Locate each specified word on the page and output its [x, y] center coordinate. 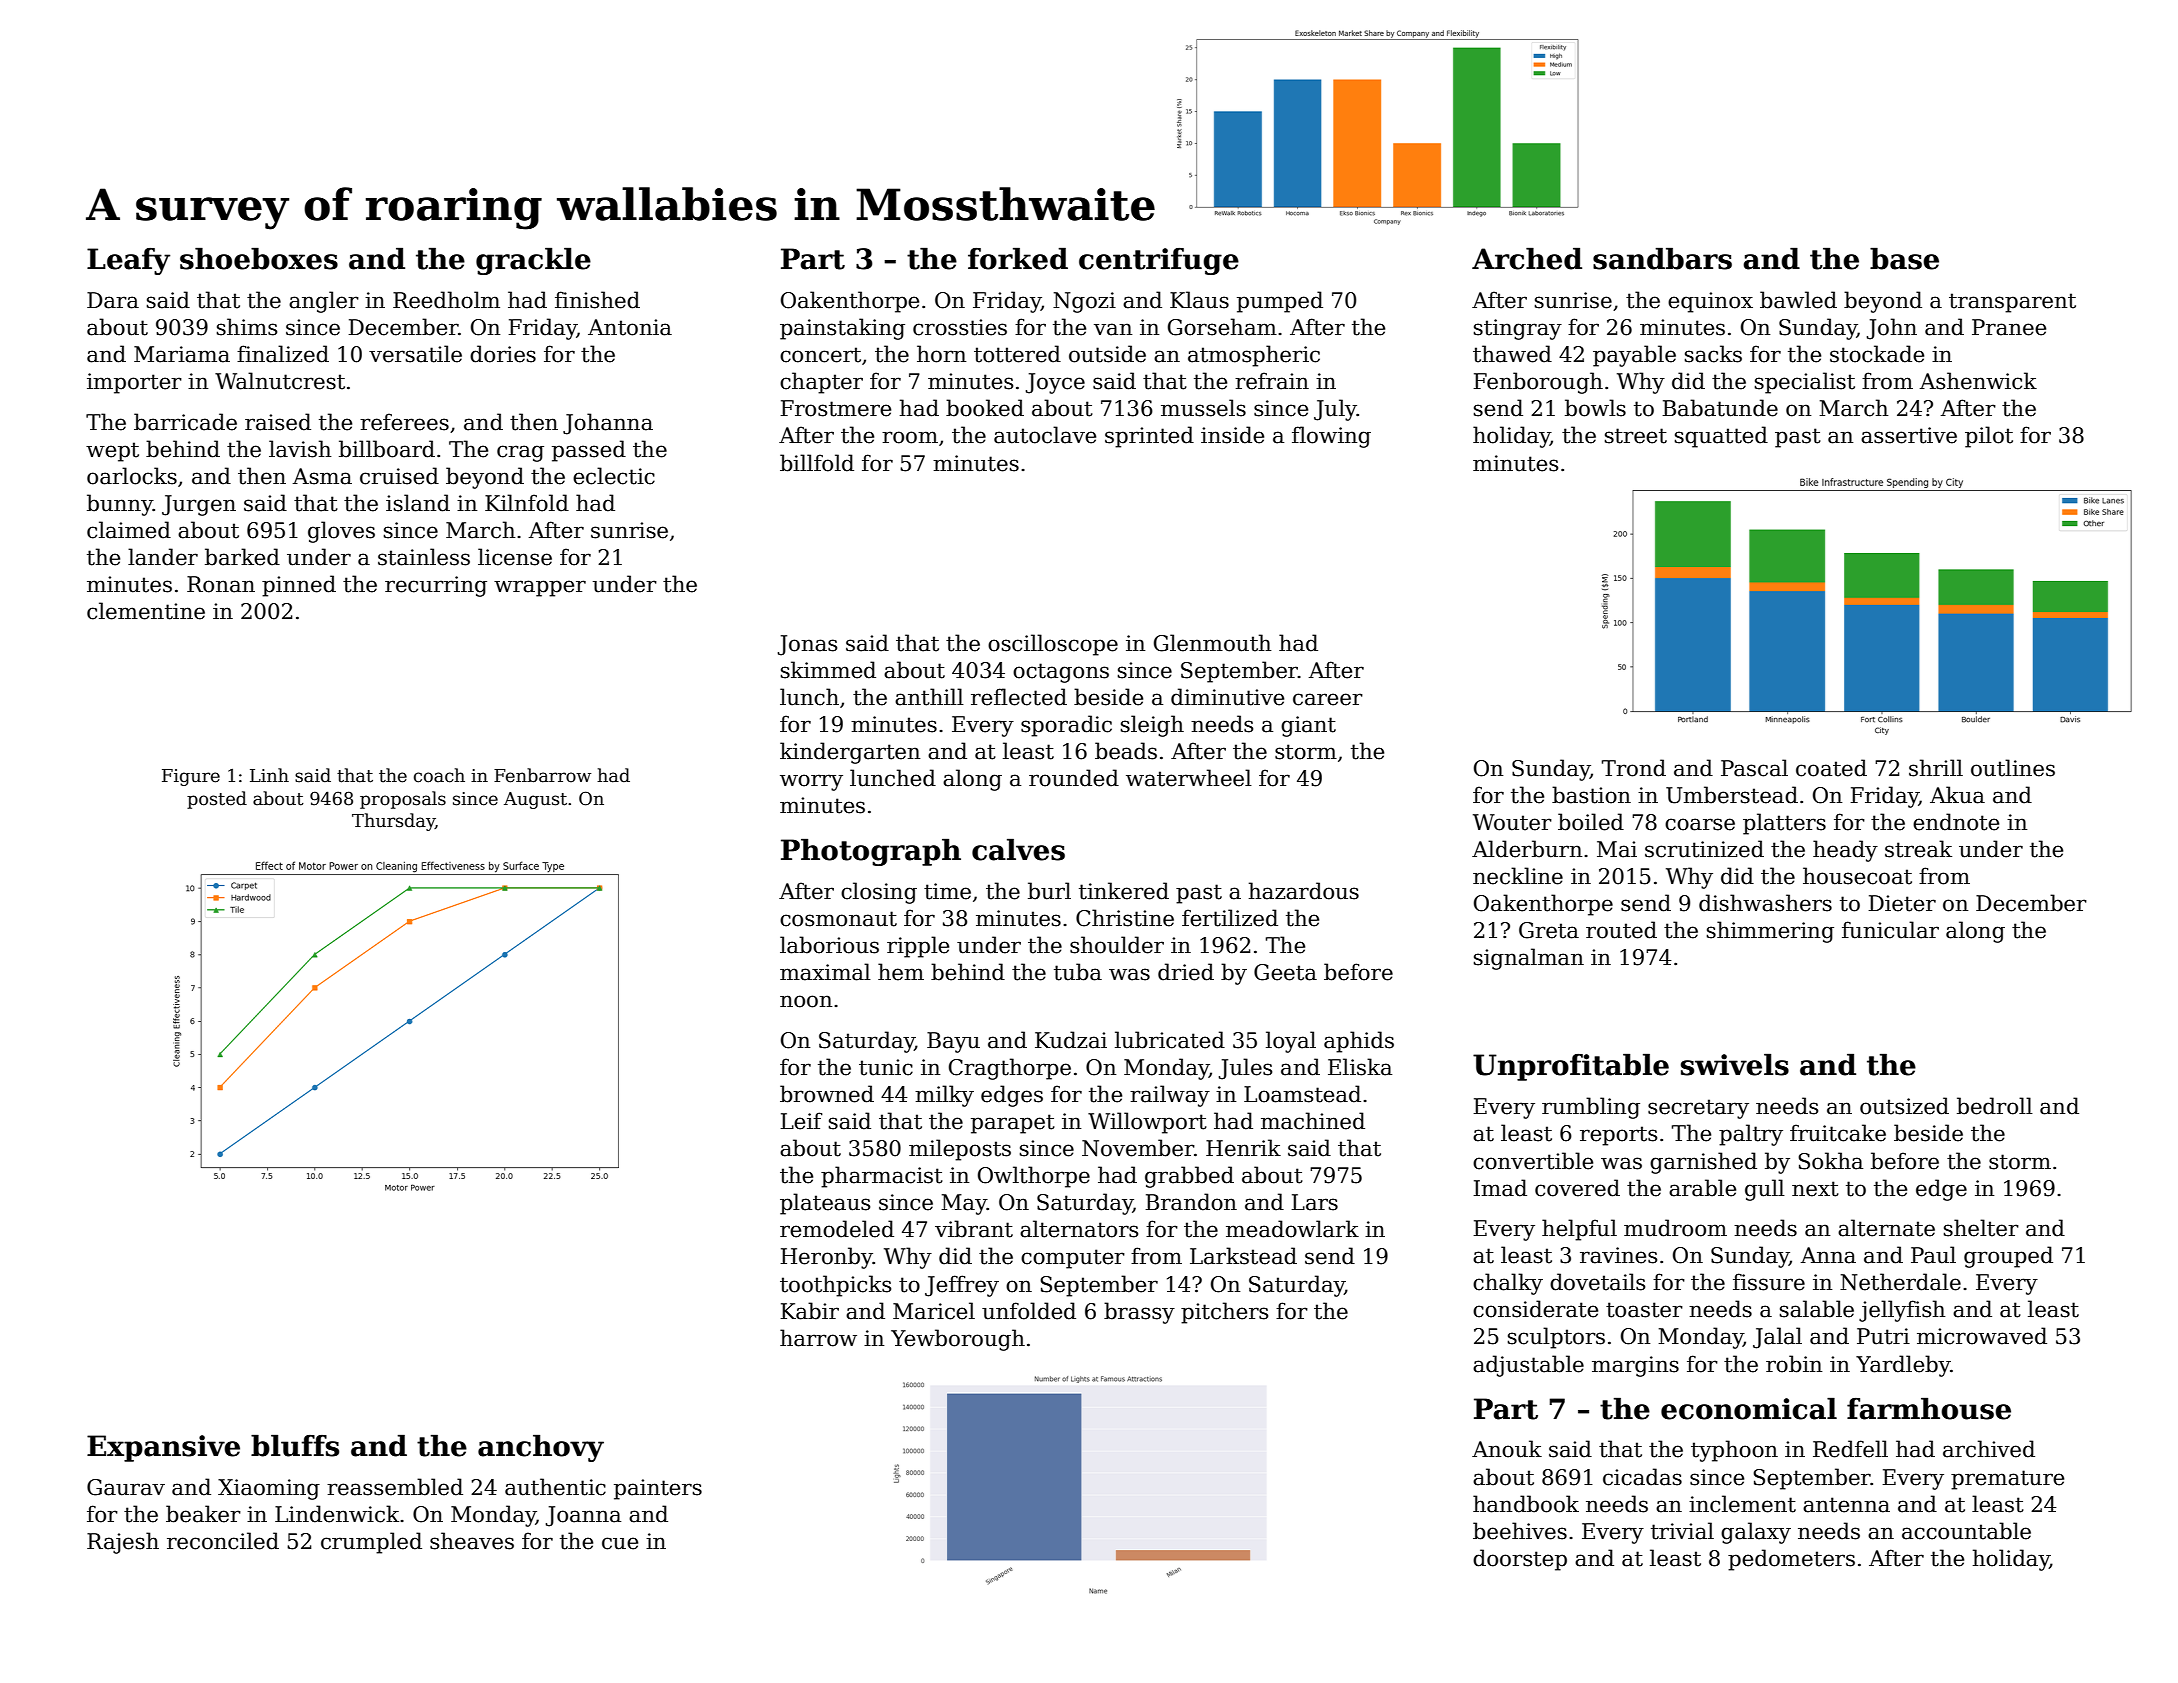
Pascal [1754, 768]
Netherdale [1900, 1282]
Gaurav [126, 1487]
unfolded [1029, 1311]
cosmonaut [838, 919]
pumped [1280, 302]
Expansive [163, 1448]
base [1904, 258]
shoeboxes [259, 258]
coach [439, 775]
